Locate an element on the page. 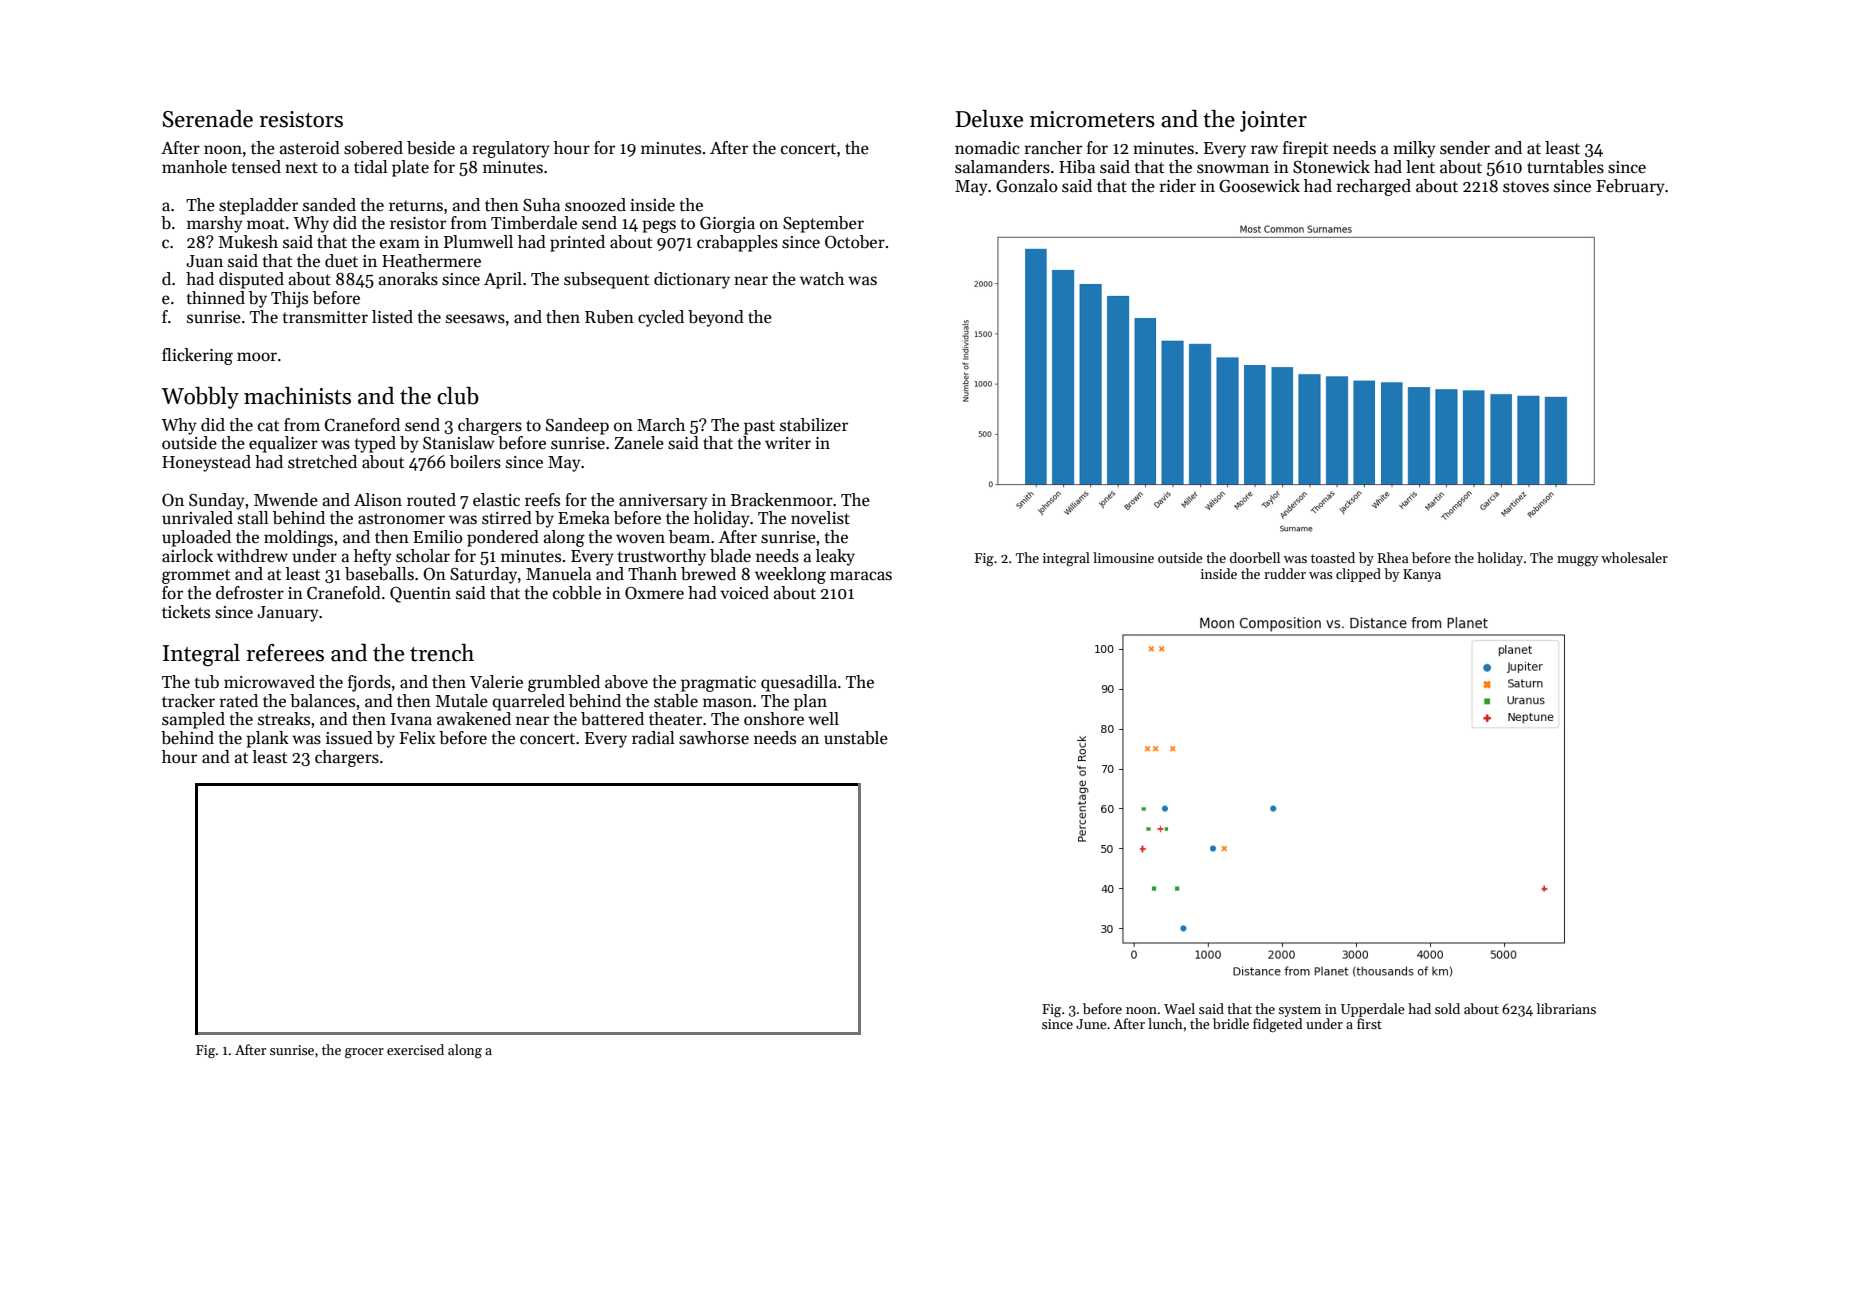 The height and width of the page is (1307, 1849). onshore is located at coordinates (774, 719).
